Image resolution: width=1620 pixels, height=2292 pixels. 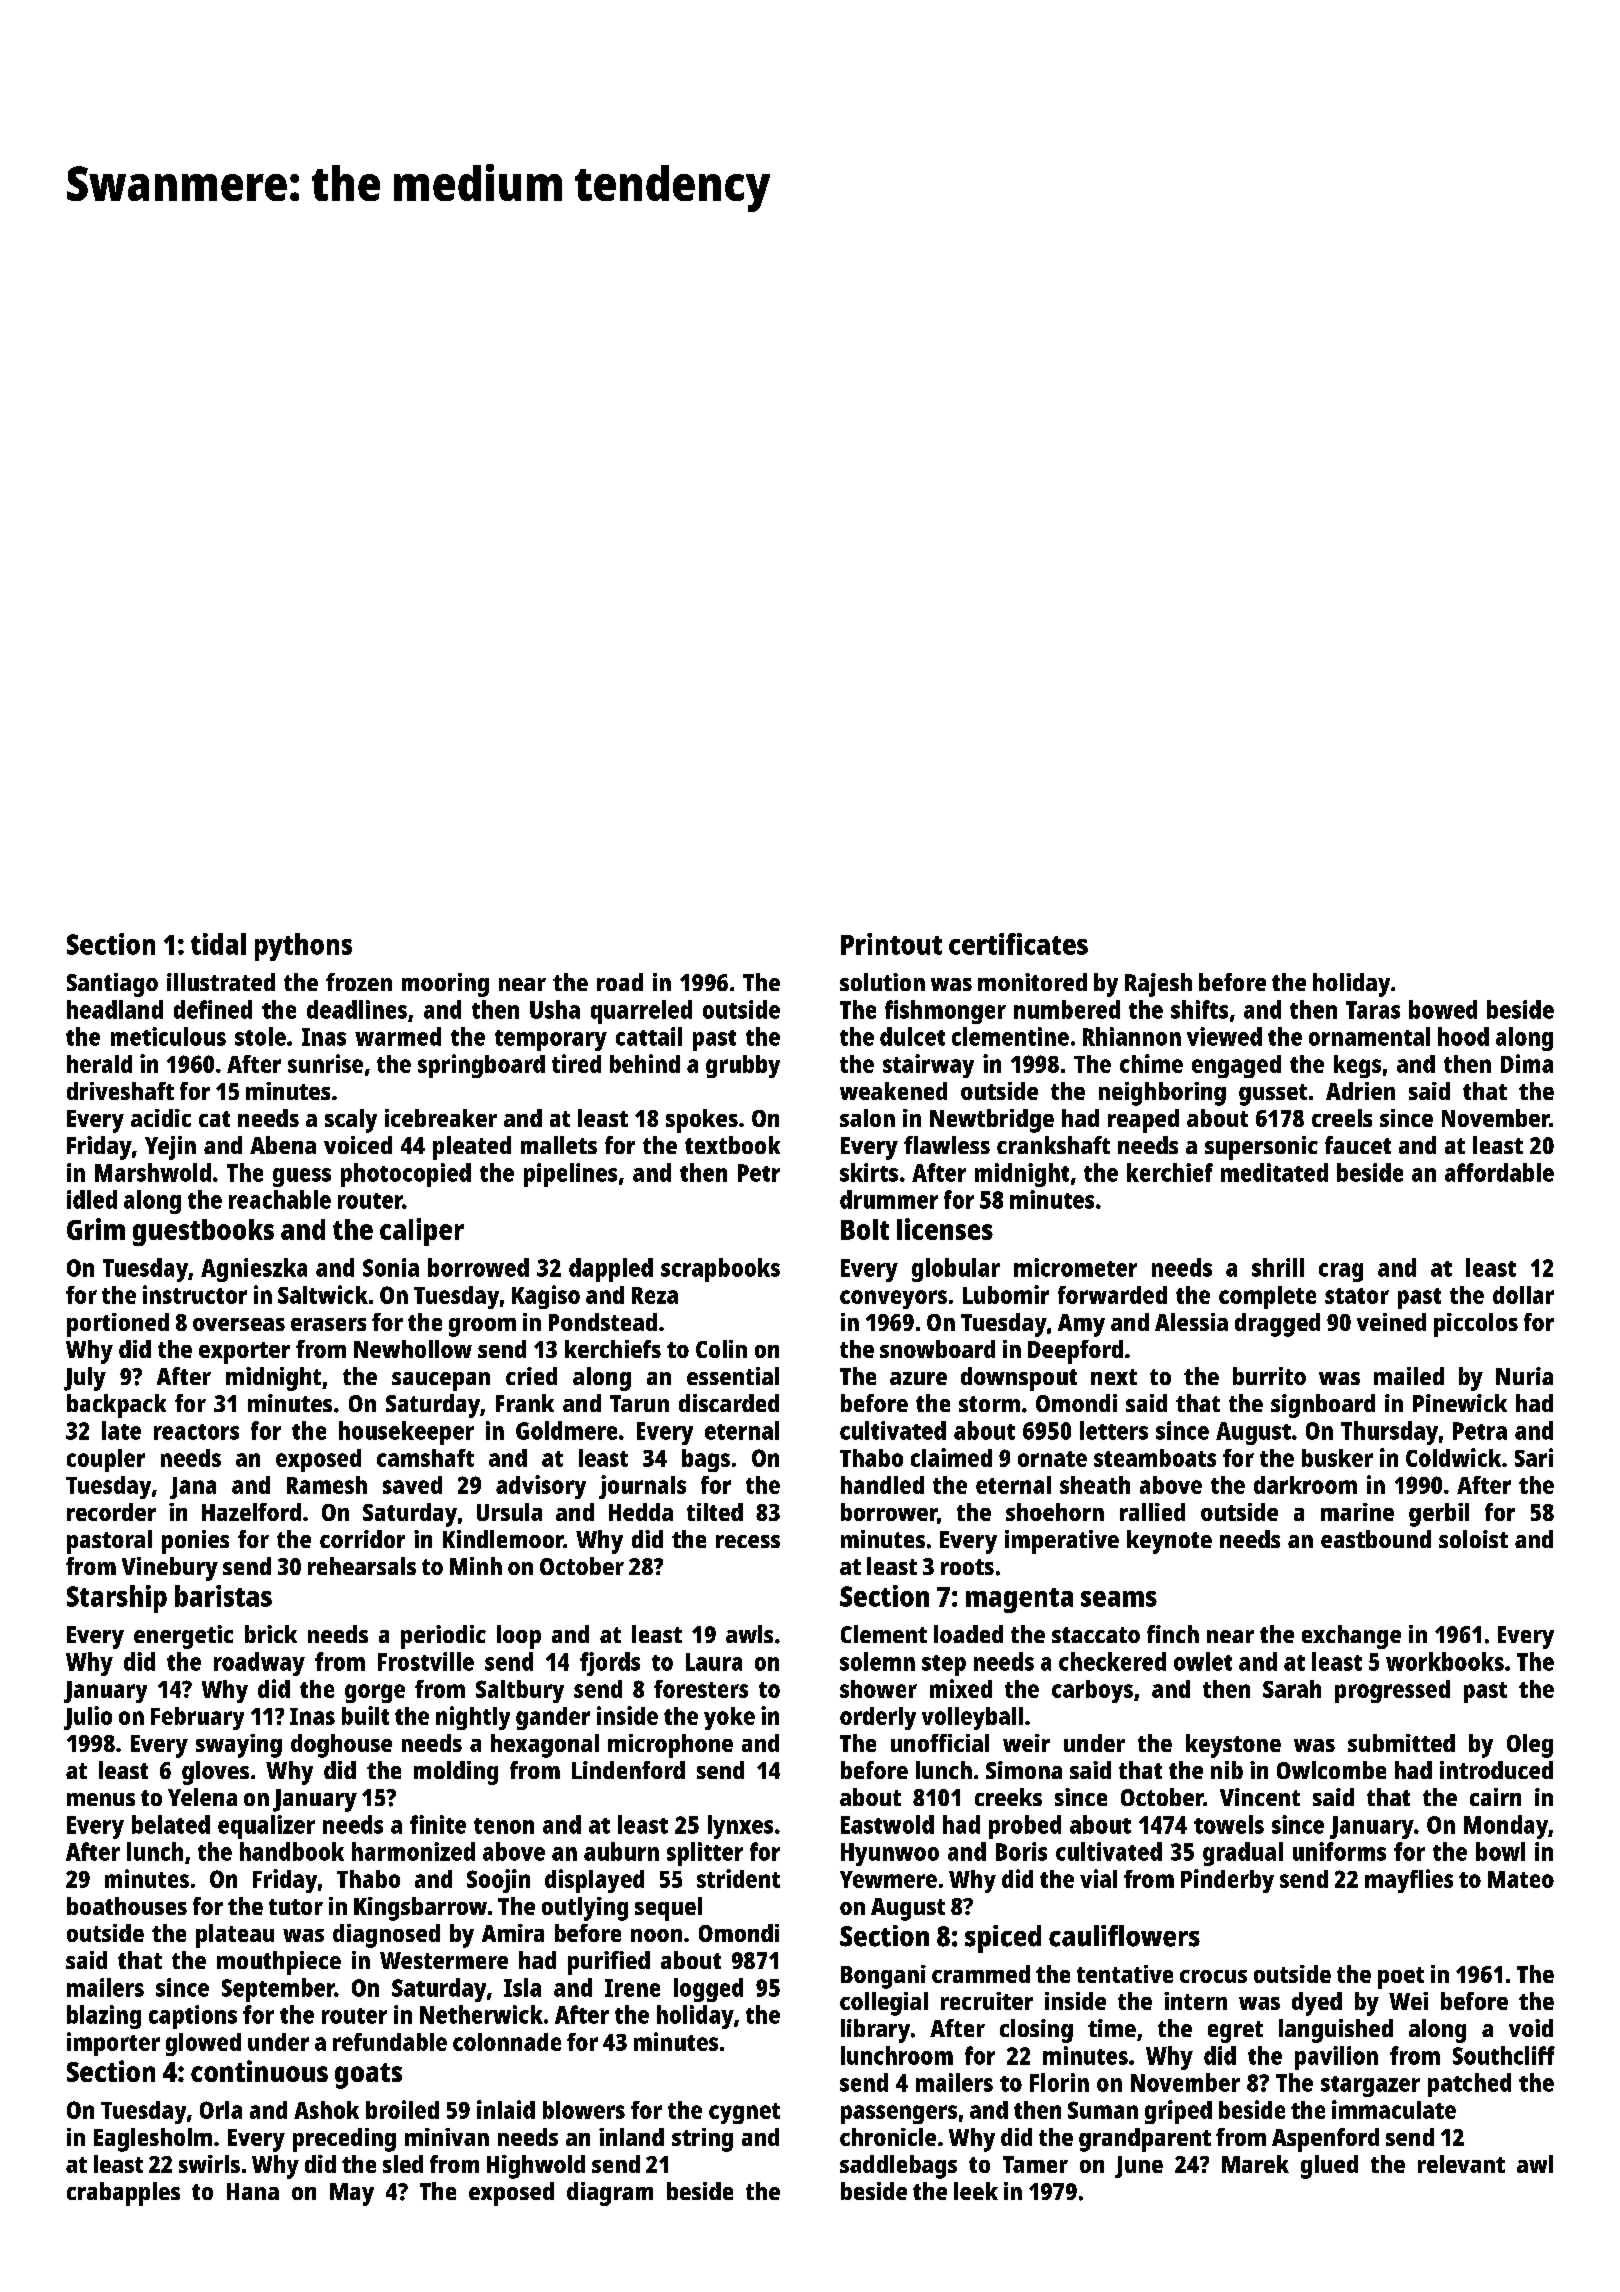 I want to click on Thursday, so click(x=1389, y=1433).
